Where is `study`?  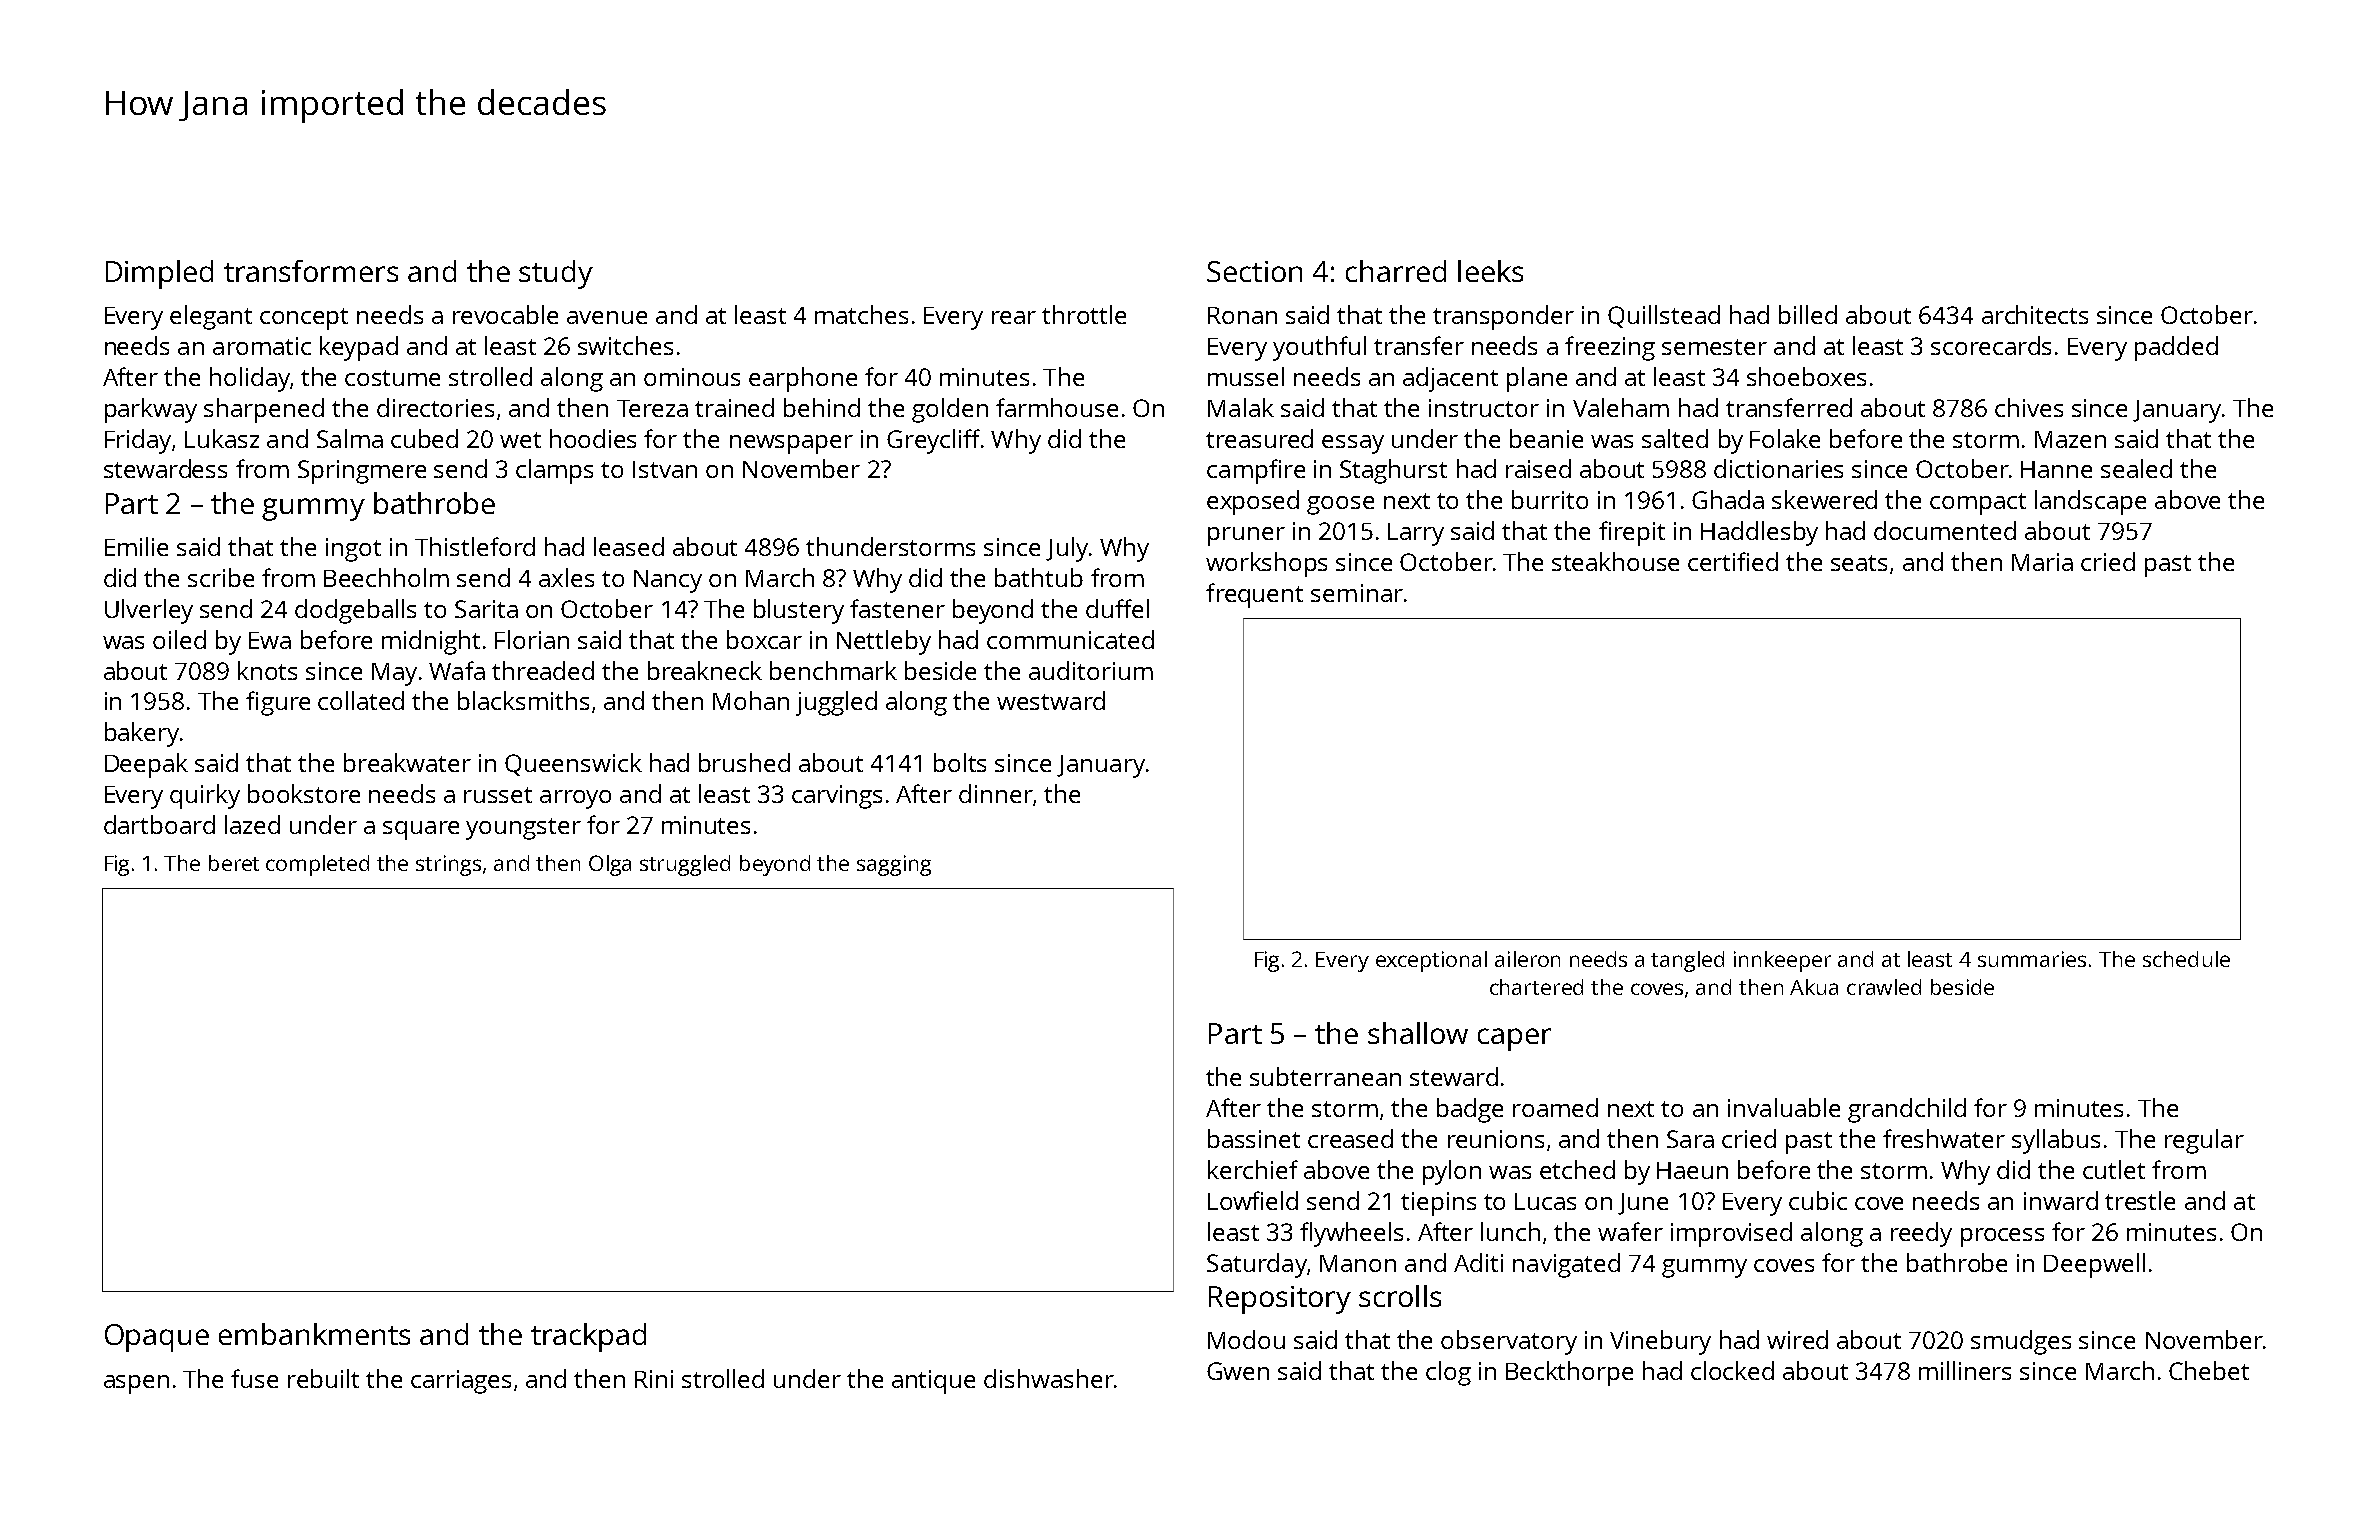 study is located at coordinates (556, 274).
